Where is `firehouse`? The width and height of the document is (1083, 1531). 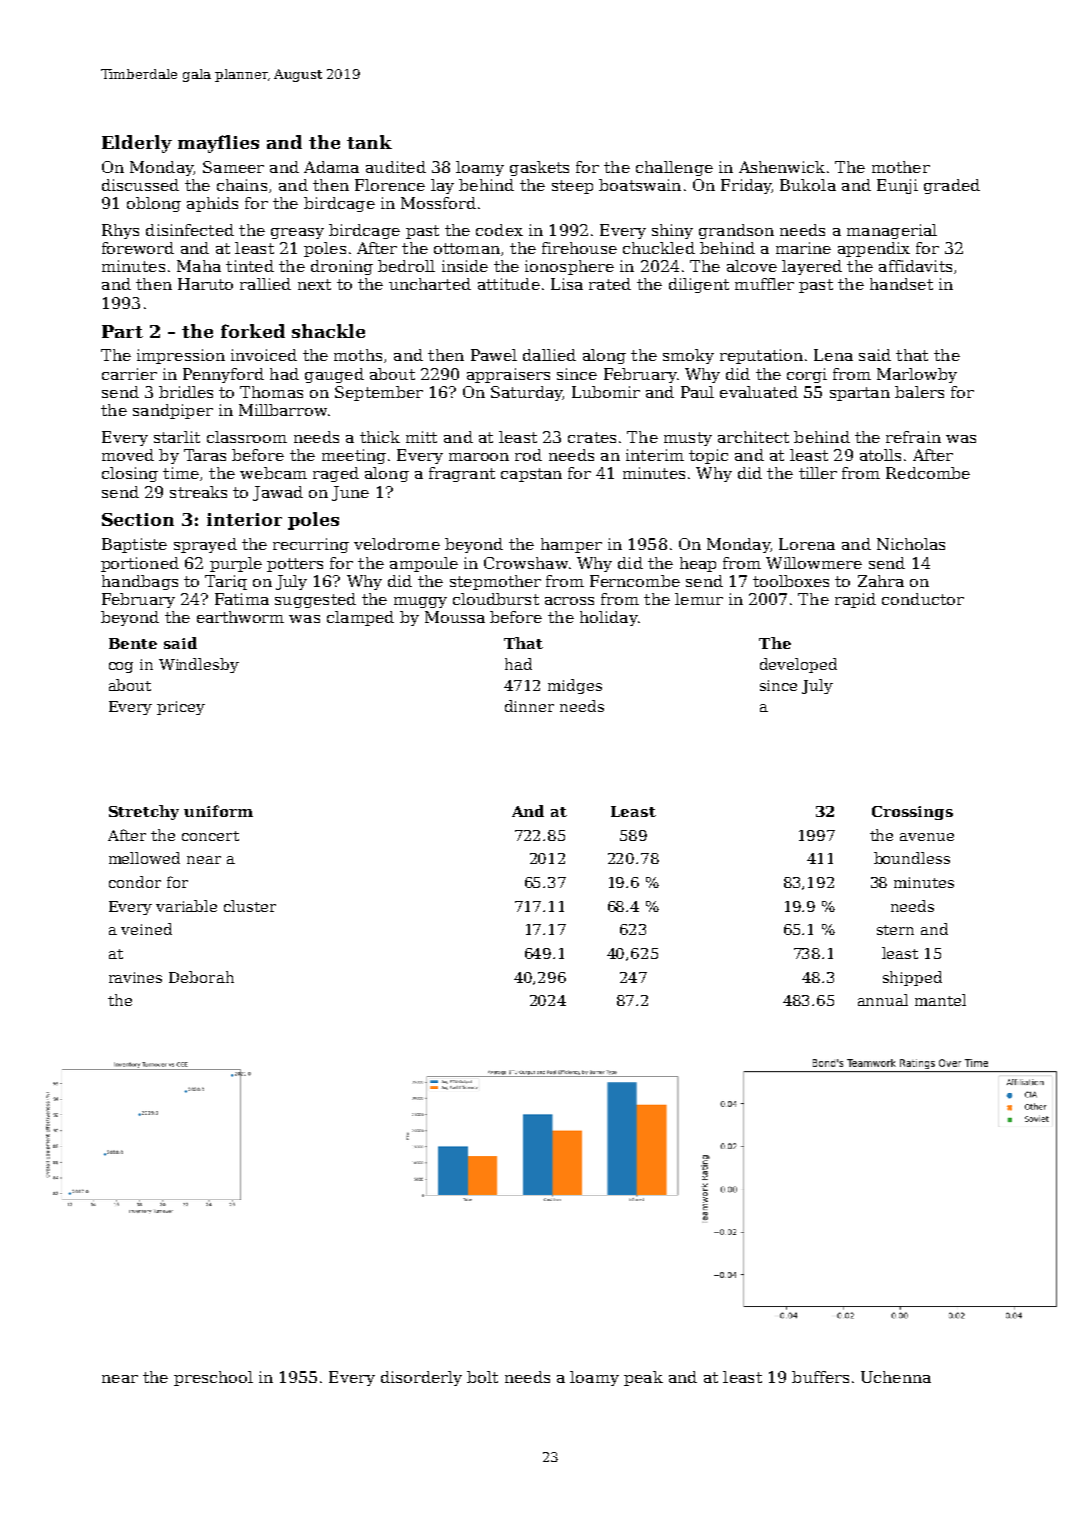 firehouse is located at coordinates (579, 248).
